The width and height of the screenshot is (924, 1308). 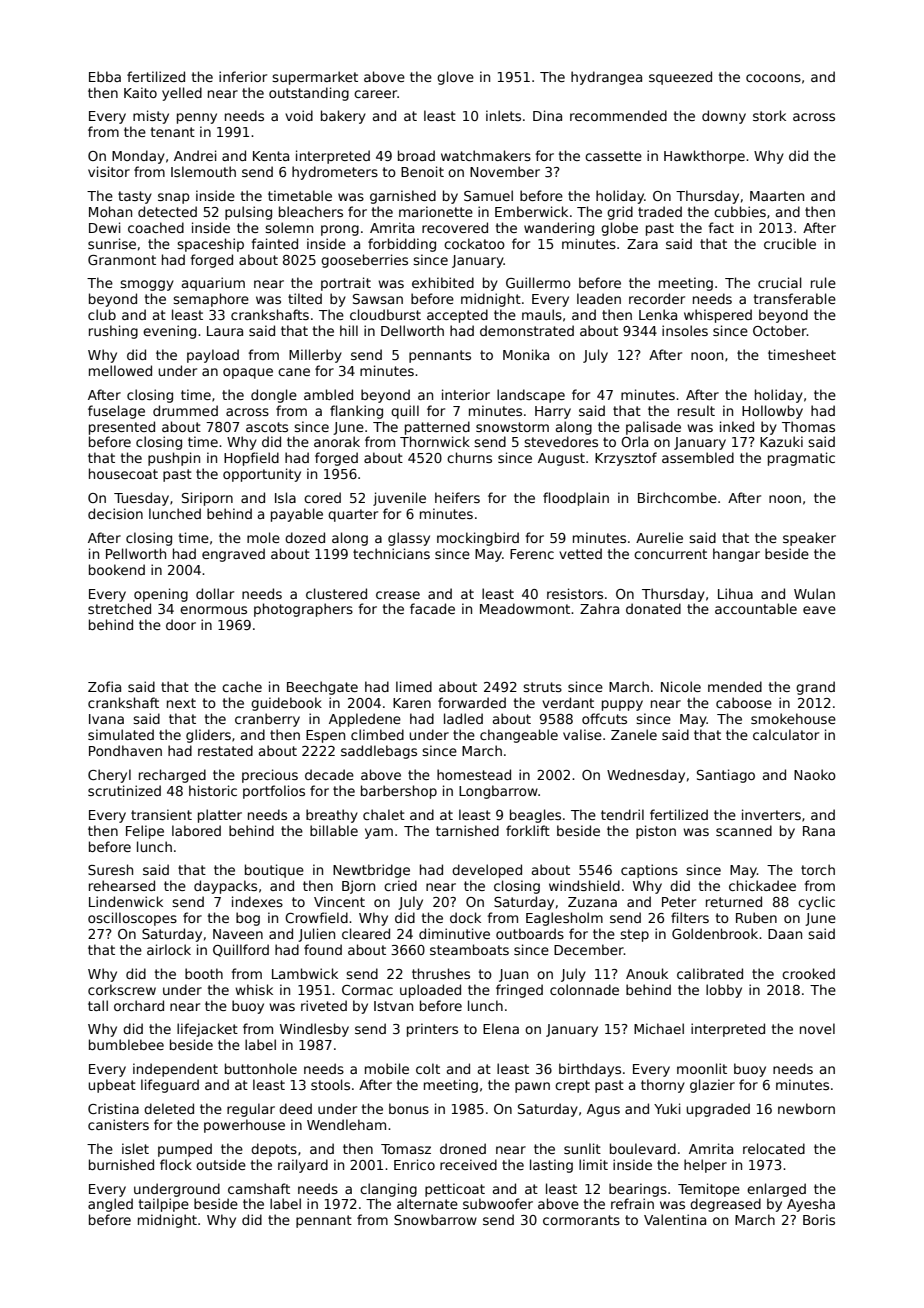 I want to click on misty, so click(x=151, y=117).
